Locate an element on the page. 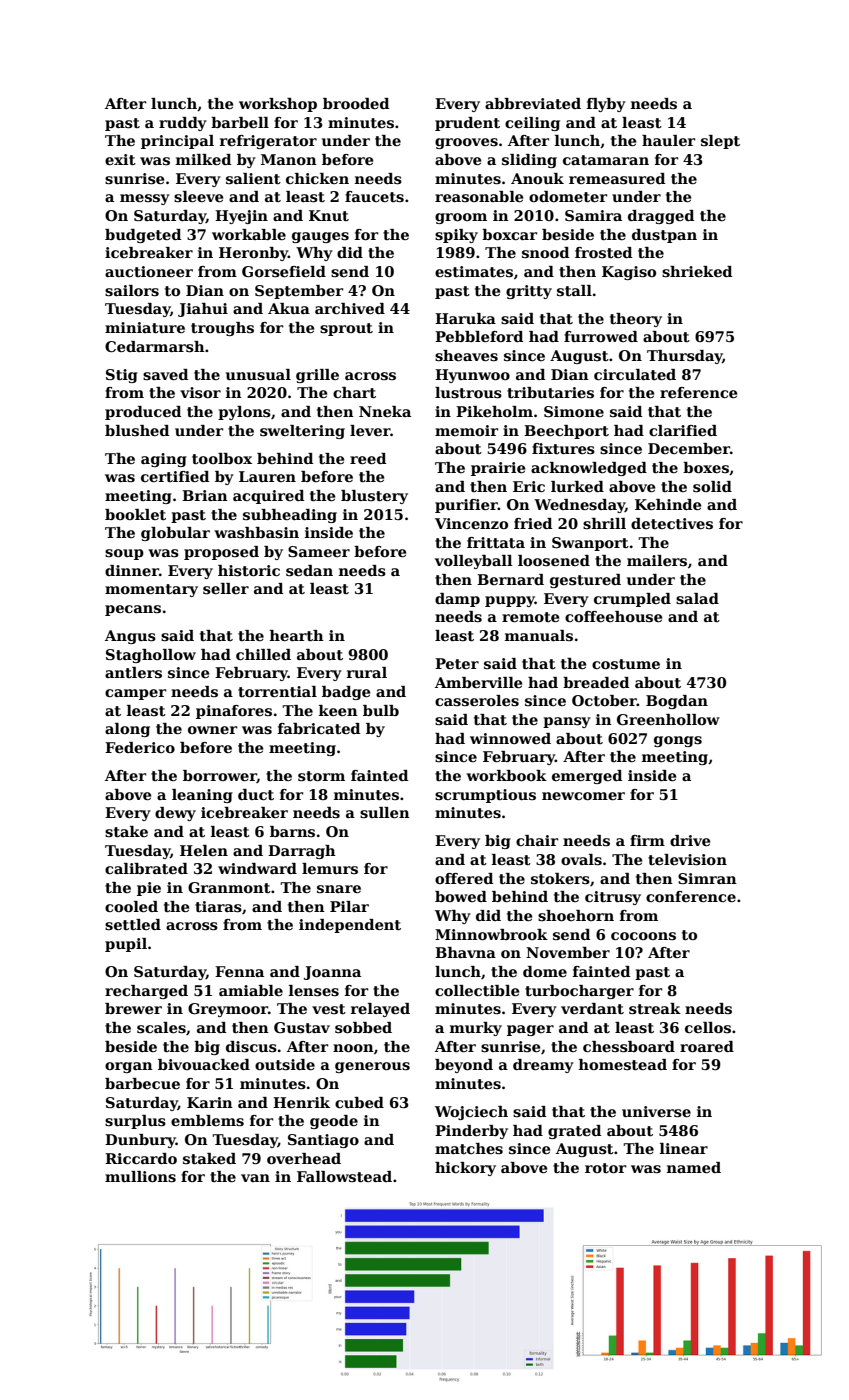  sailors is located at coordinates (132, 290).
